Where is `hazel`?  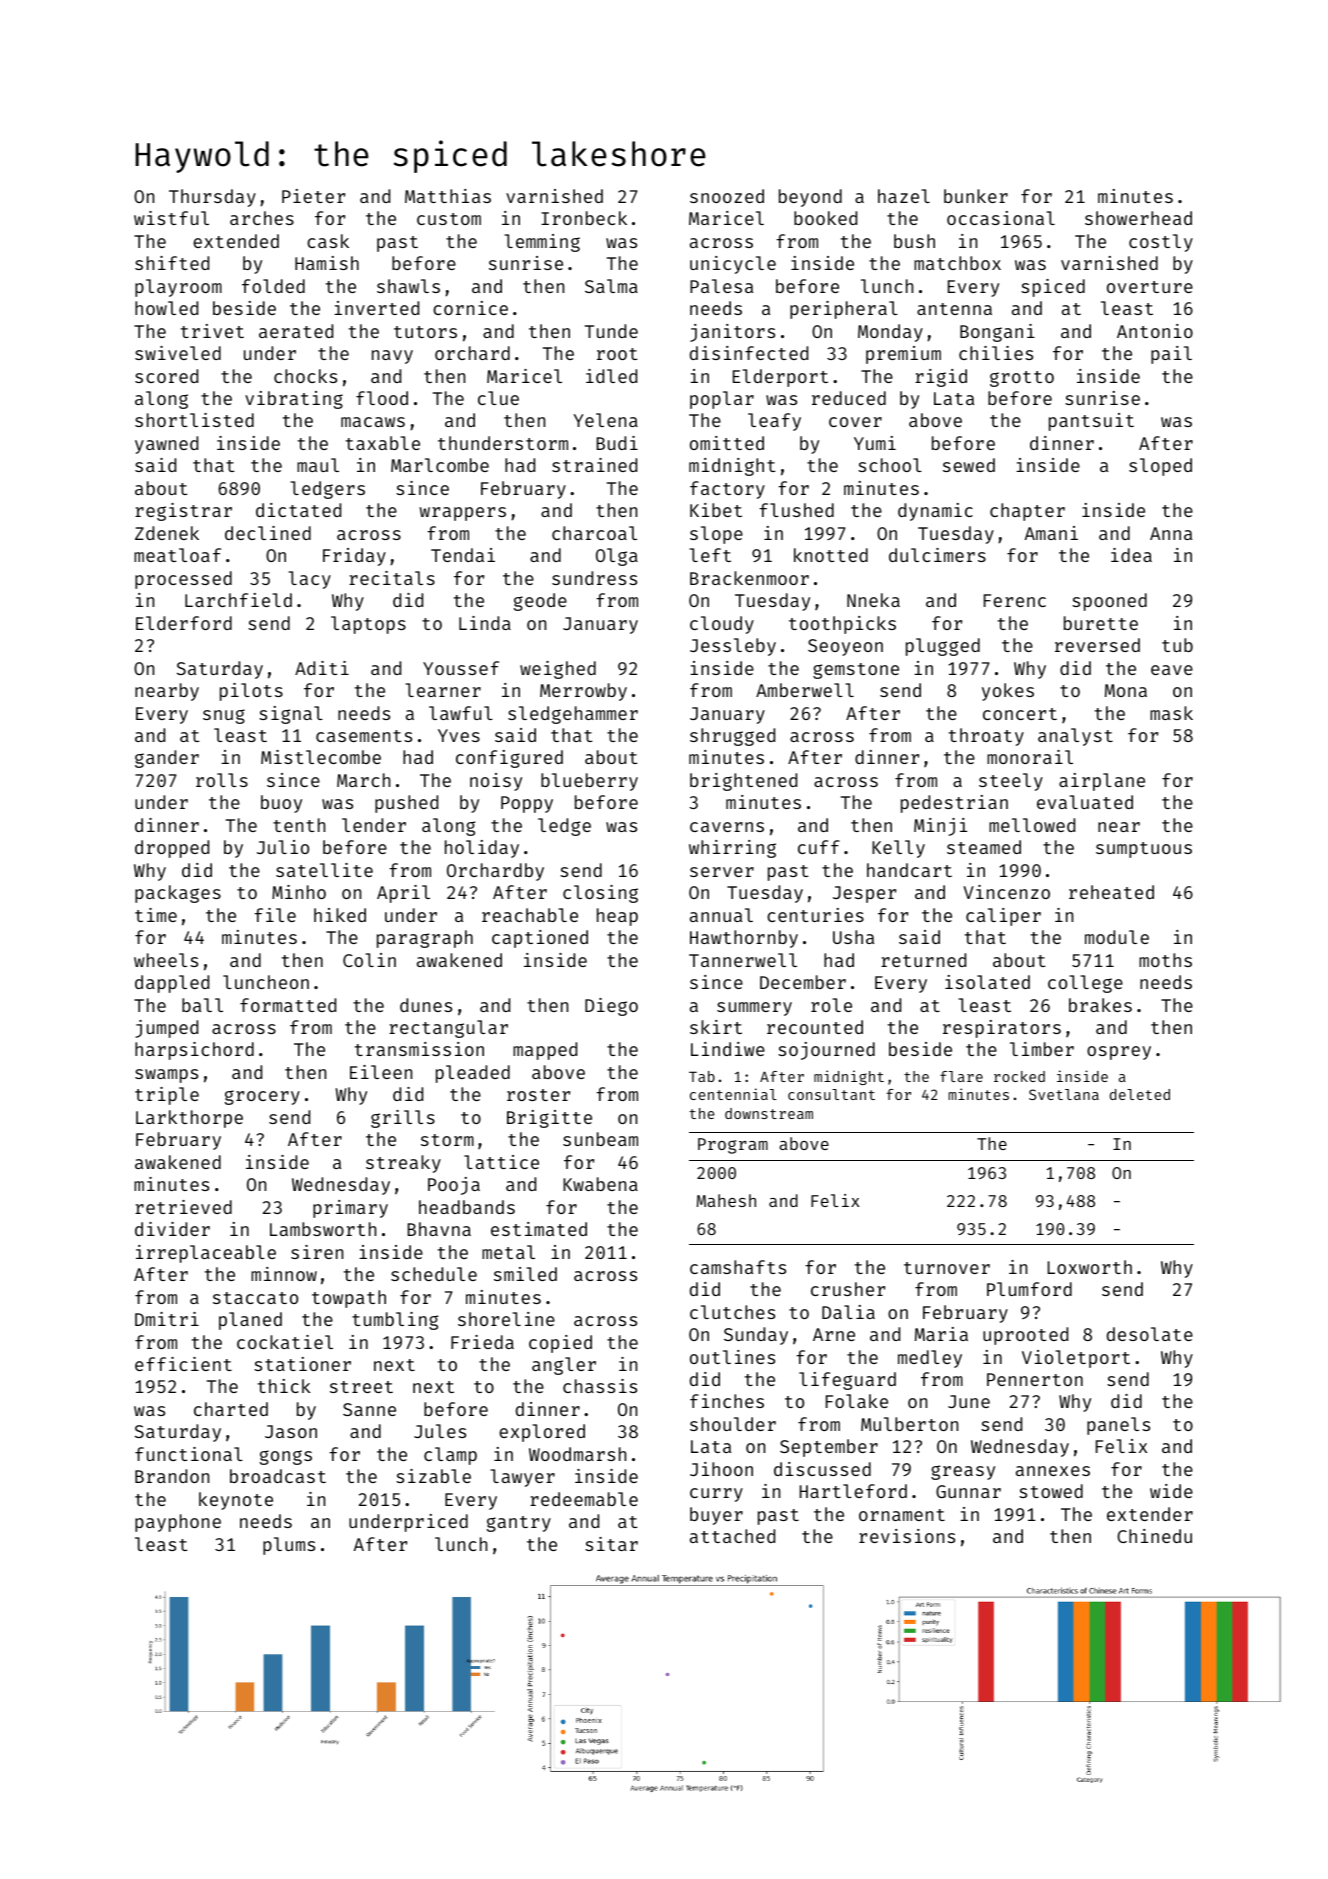 hazel is located at coordinates (904, 196).
